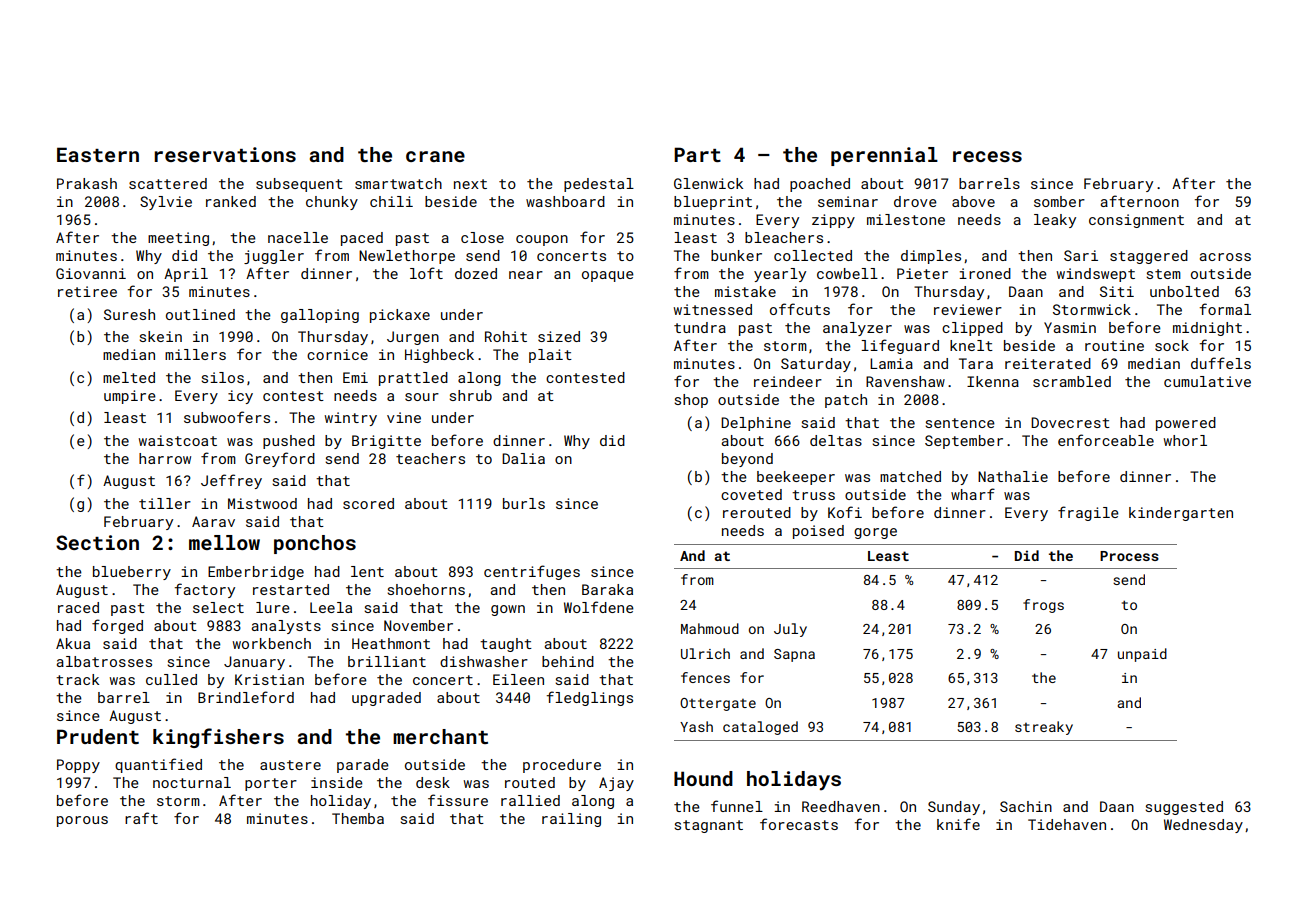 Image resolution: width=1308 pixels, height=924 pixels. I want to click on railing, so click(571, 820).
